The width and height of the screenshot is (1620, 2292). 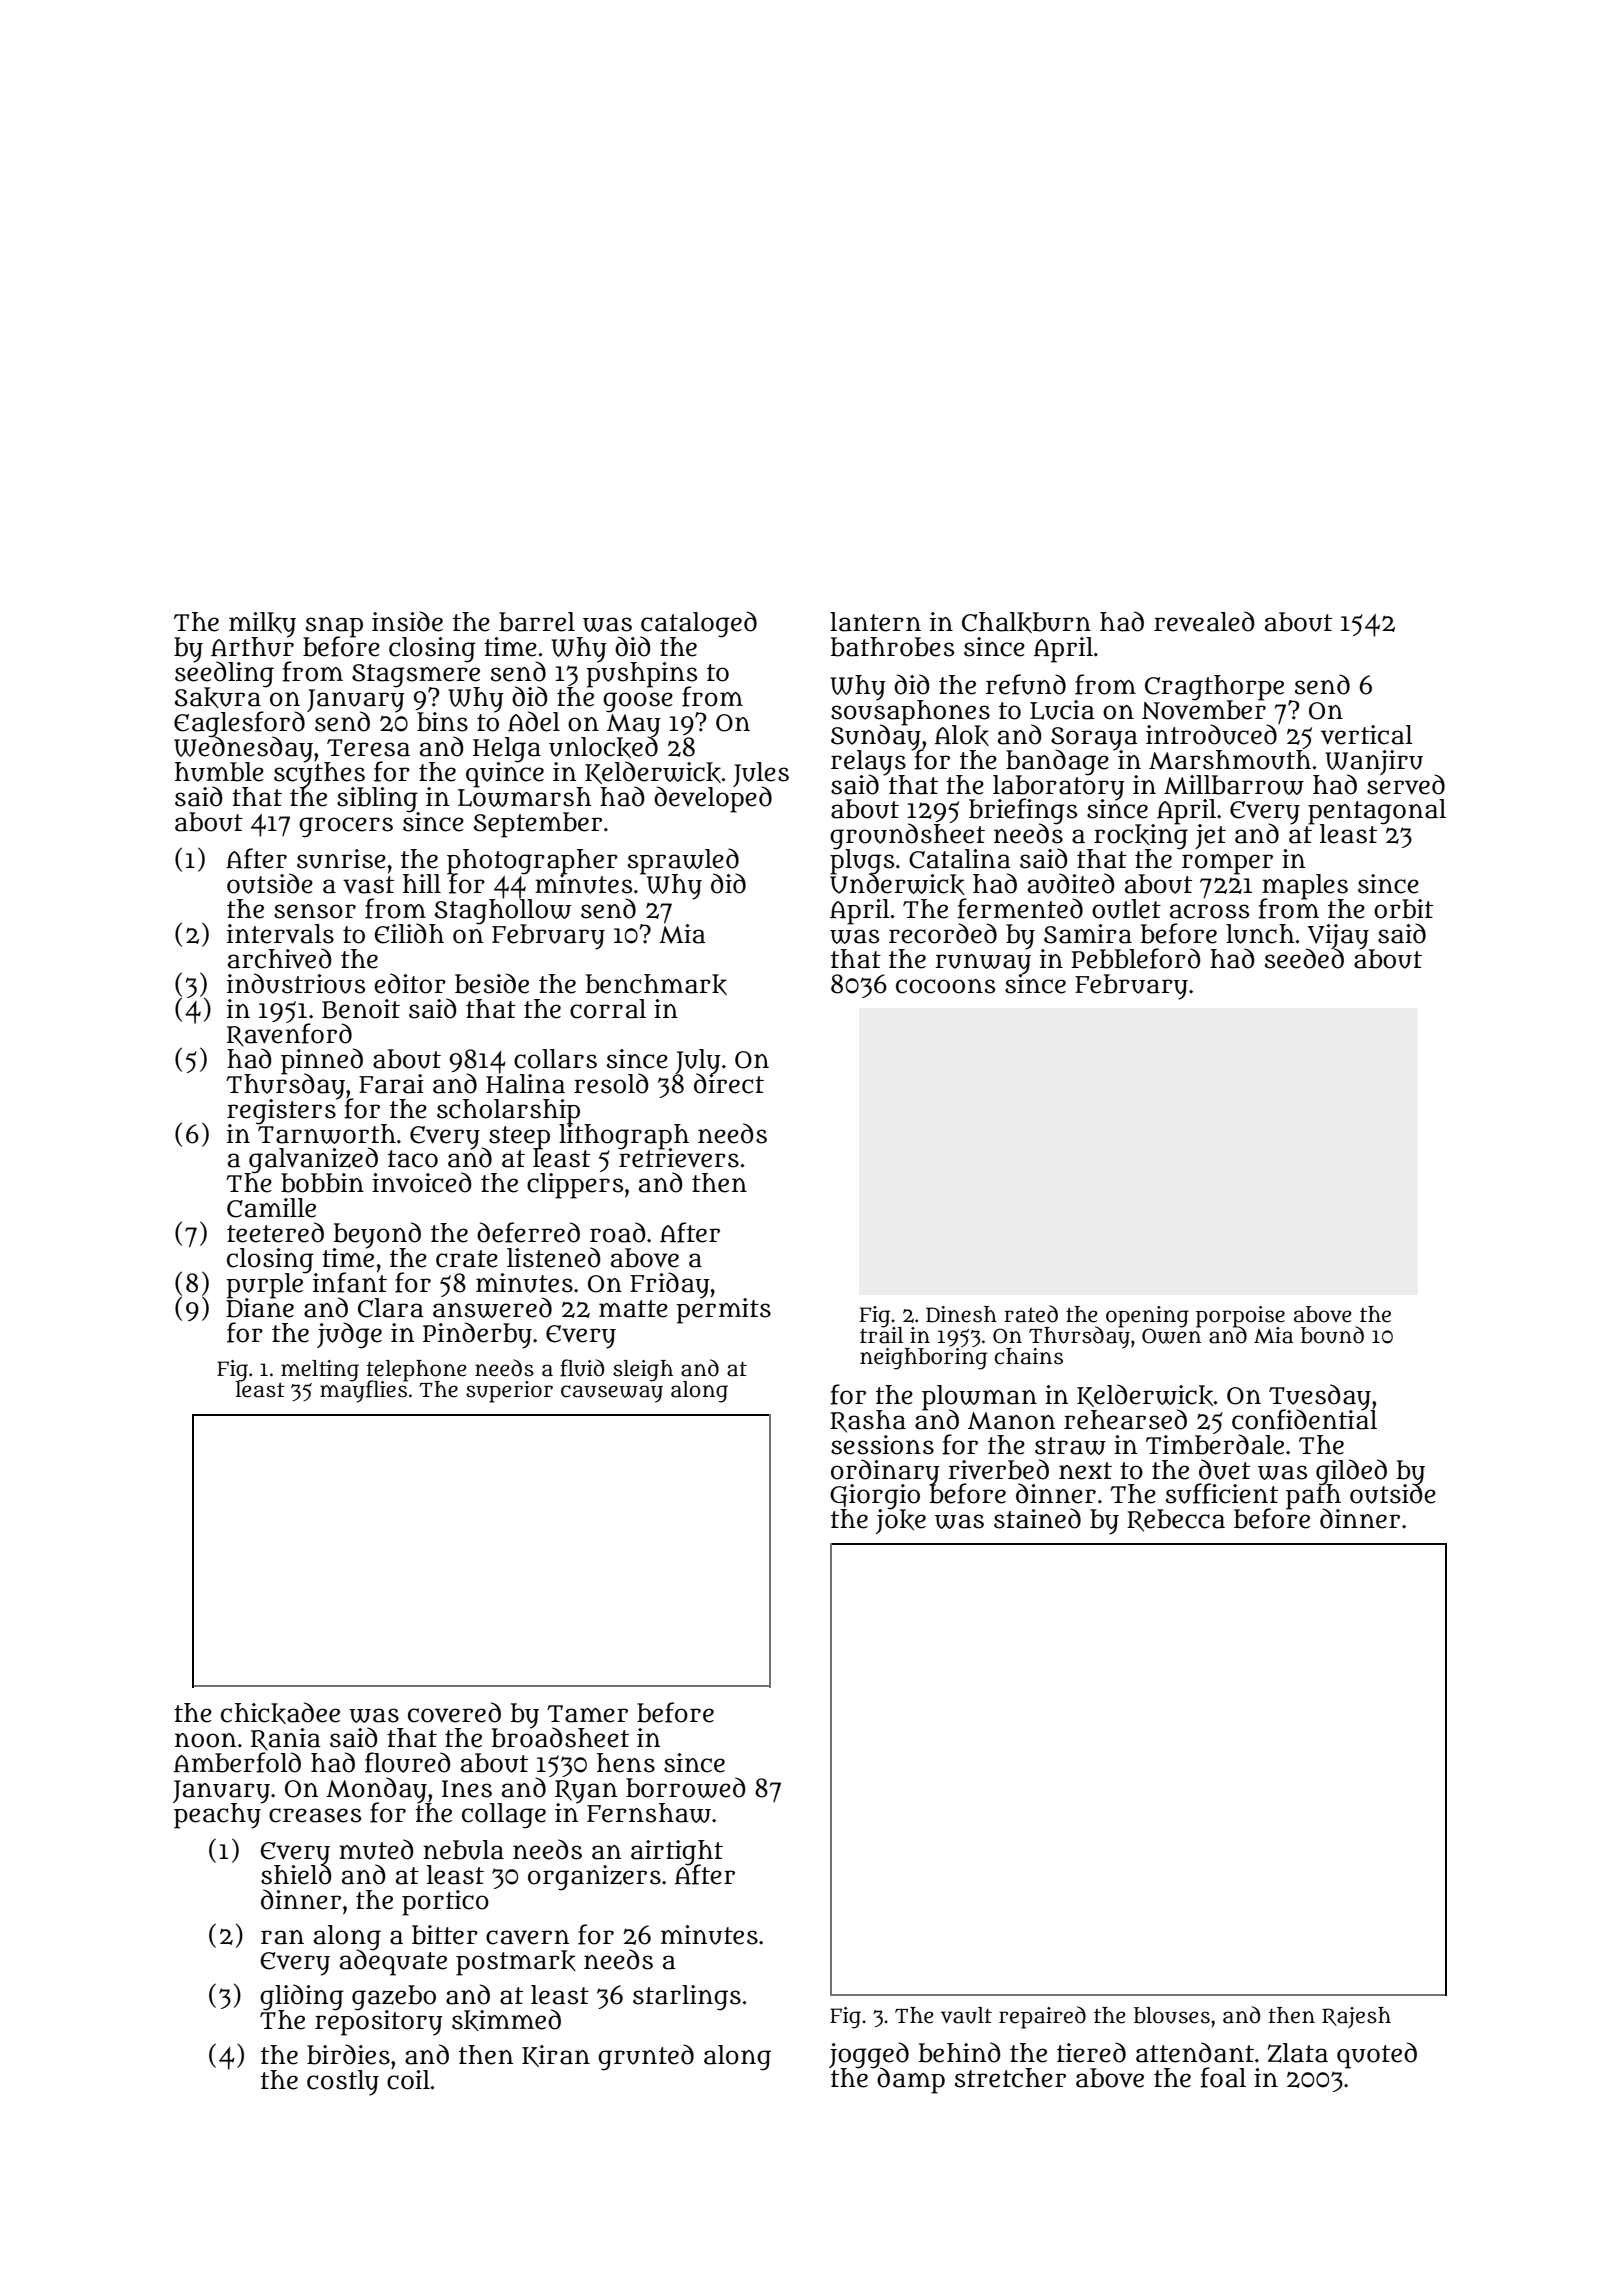 I want to click on path, so click(x=1313, y=1497).
